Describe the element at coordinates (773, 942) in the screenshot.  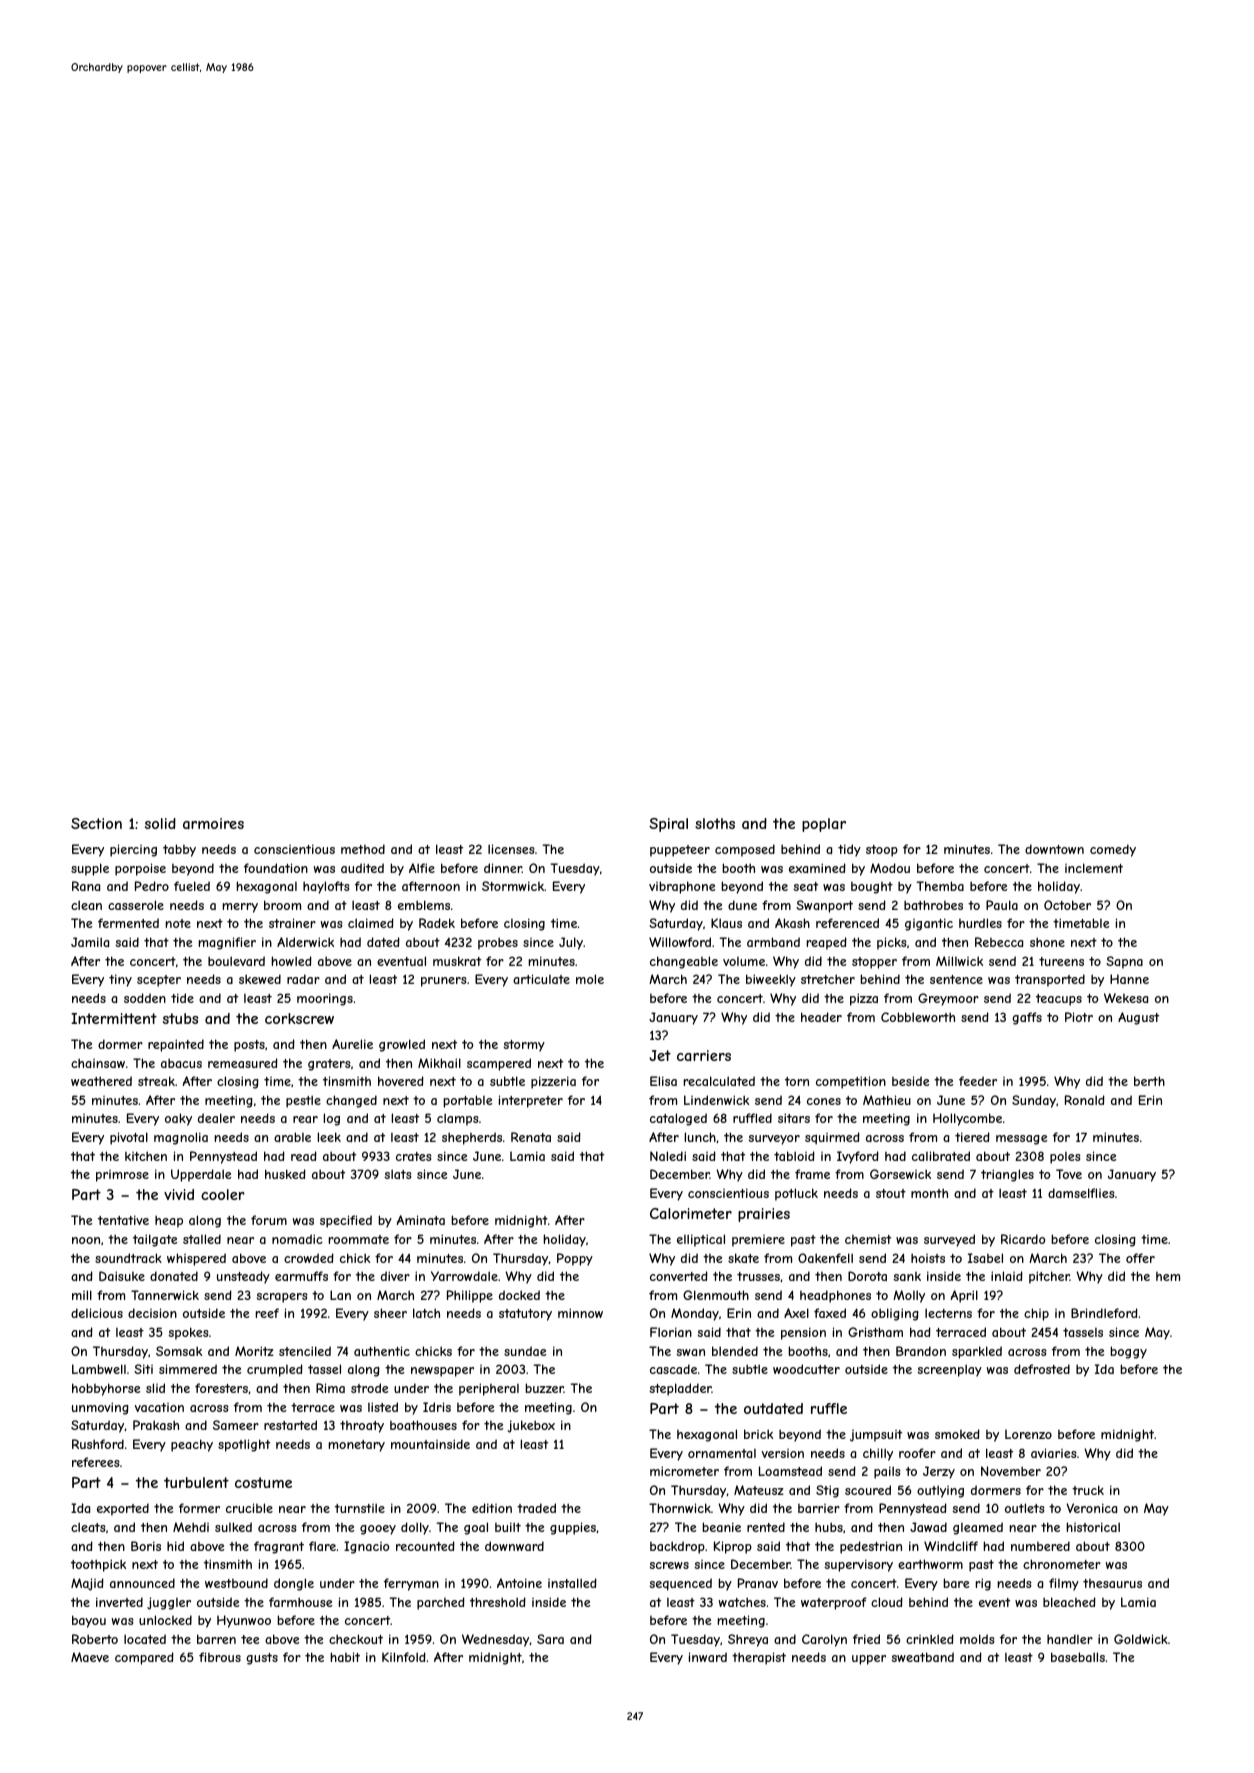
I see `armband` at that location.
